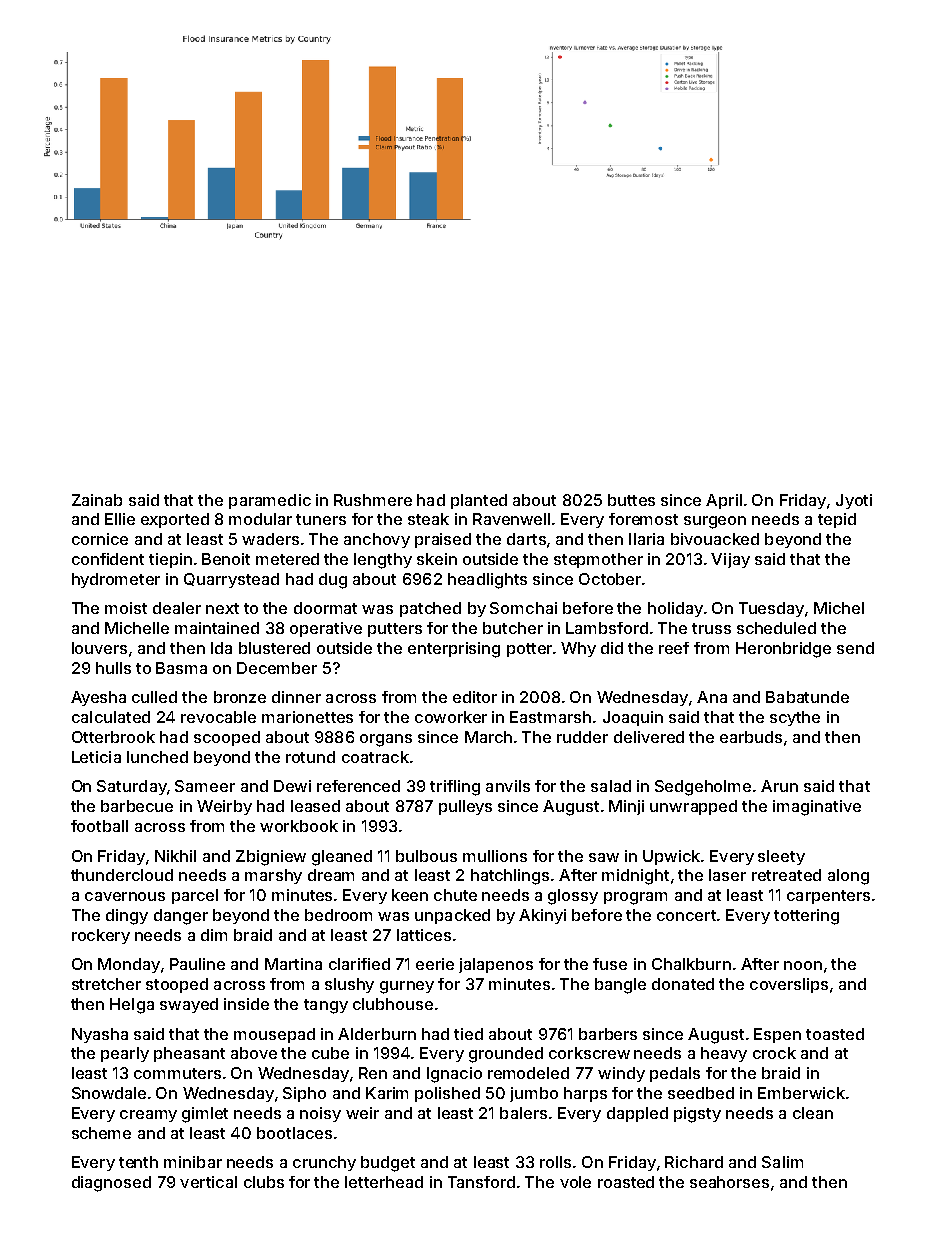 This screenshot has height=1233, width=952. What do you see at coordinates (214, 935) in the screenshot?
I see `dim` at bounding box center [214, 935].
